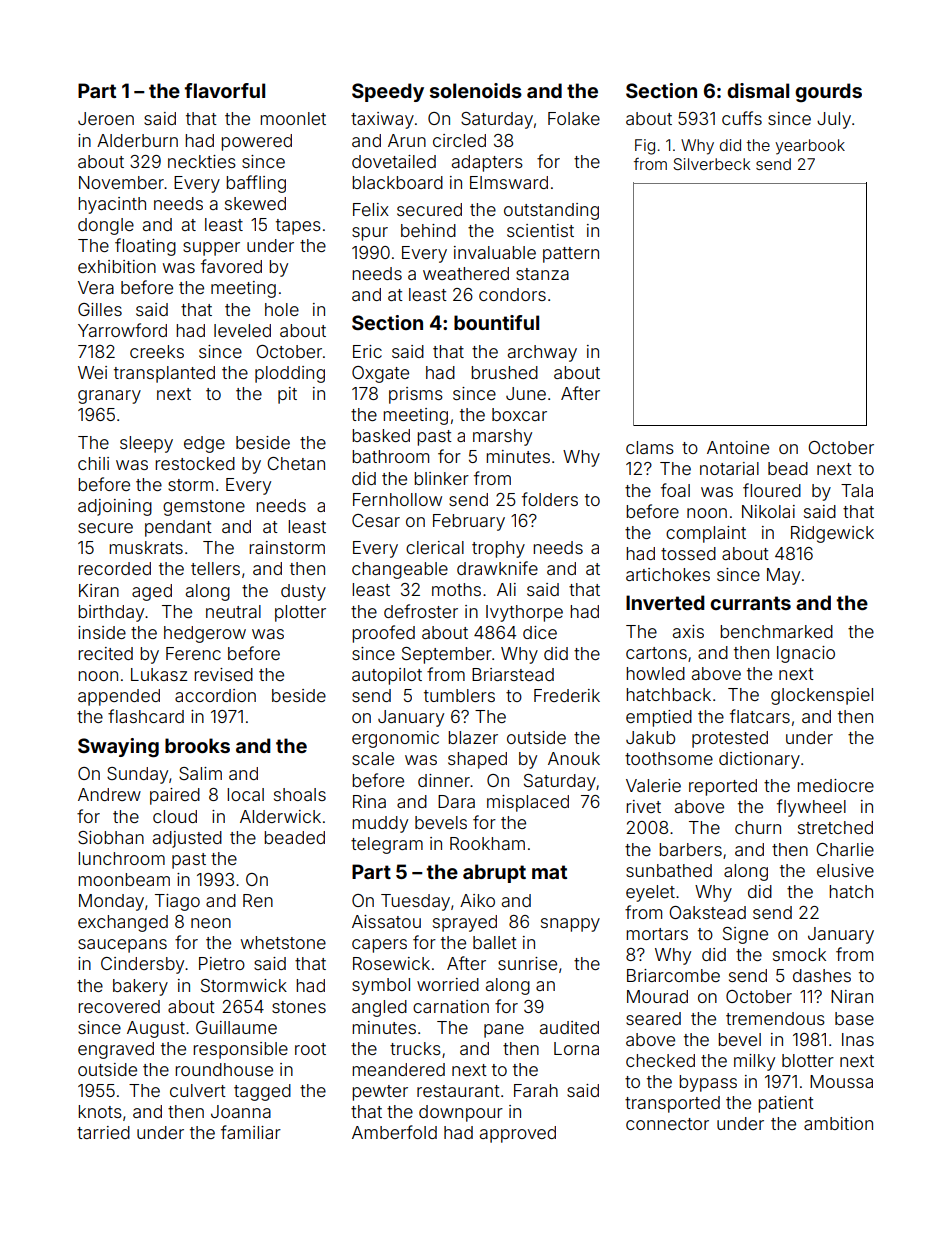 The height and width of the screenshot is (1233, 952). What do you see at coordinates (711, 164) in the screenshot?
I see `Silverbeck` at bounding box center [711, 164].
